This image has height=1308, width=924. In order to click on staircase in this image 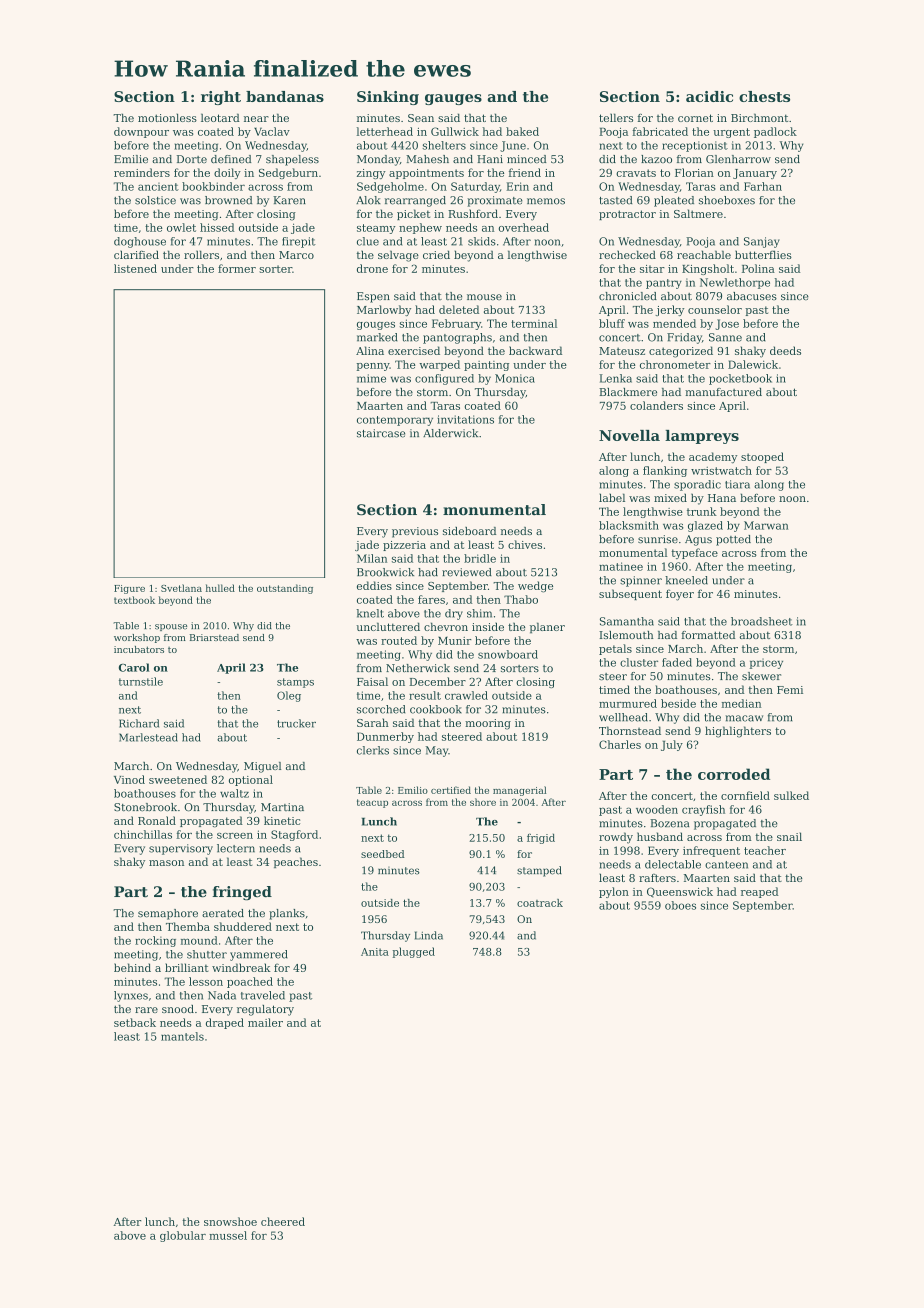, I will do `click(381, 433)`.
